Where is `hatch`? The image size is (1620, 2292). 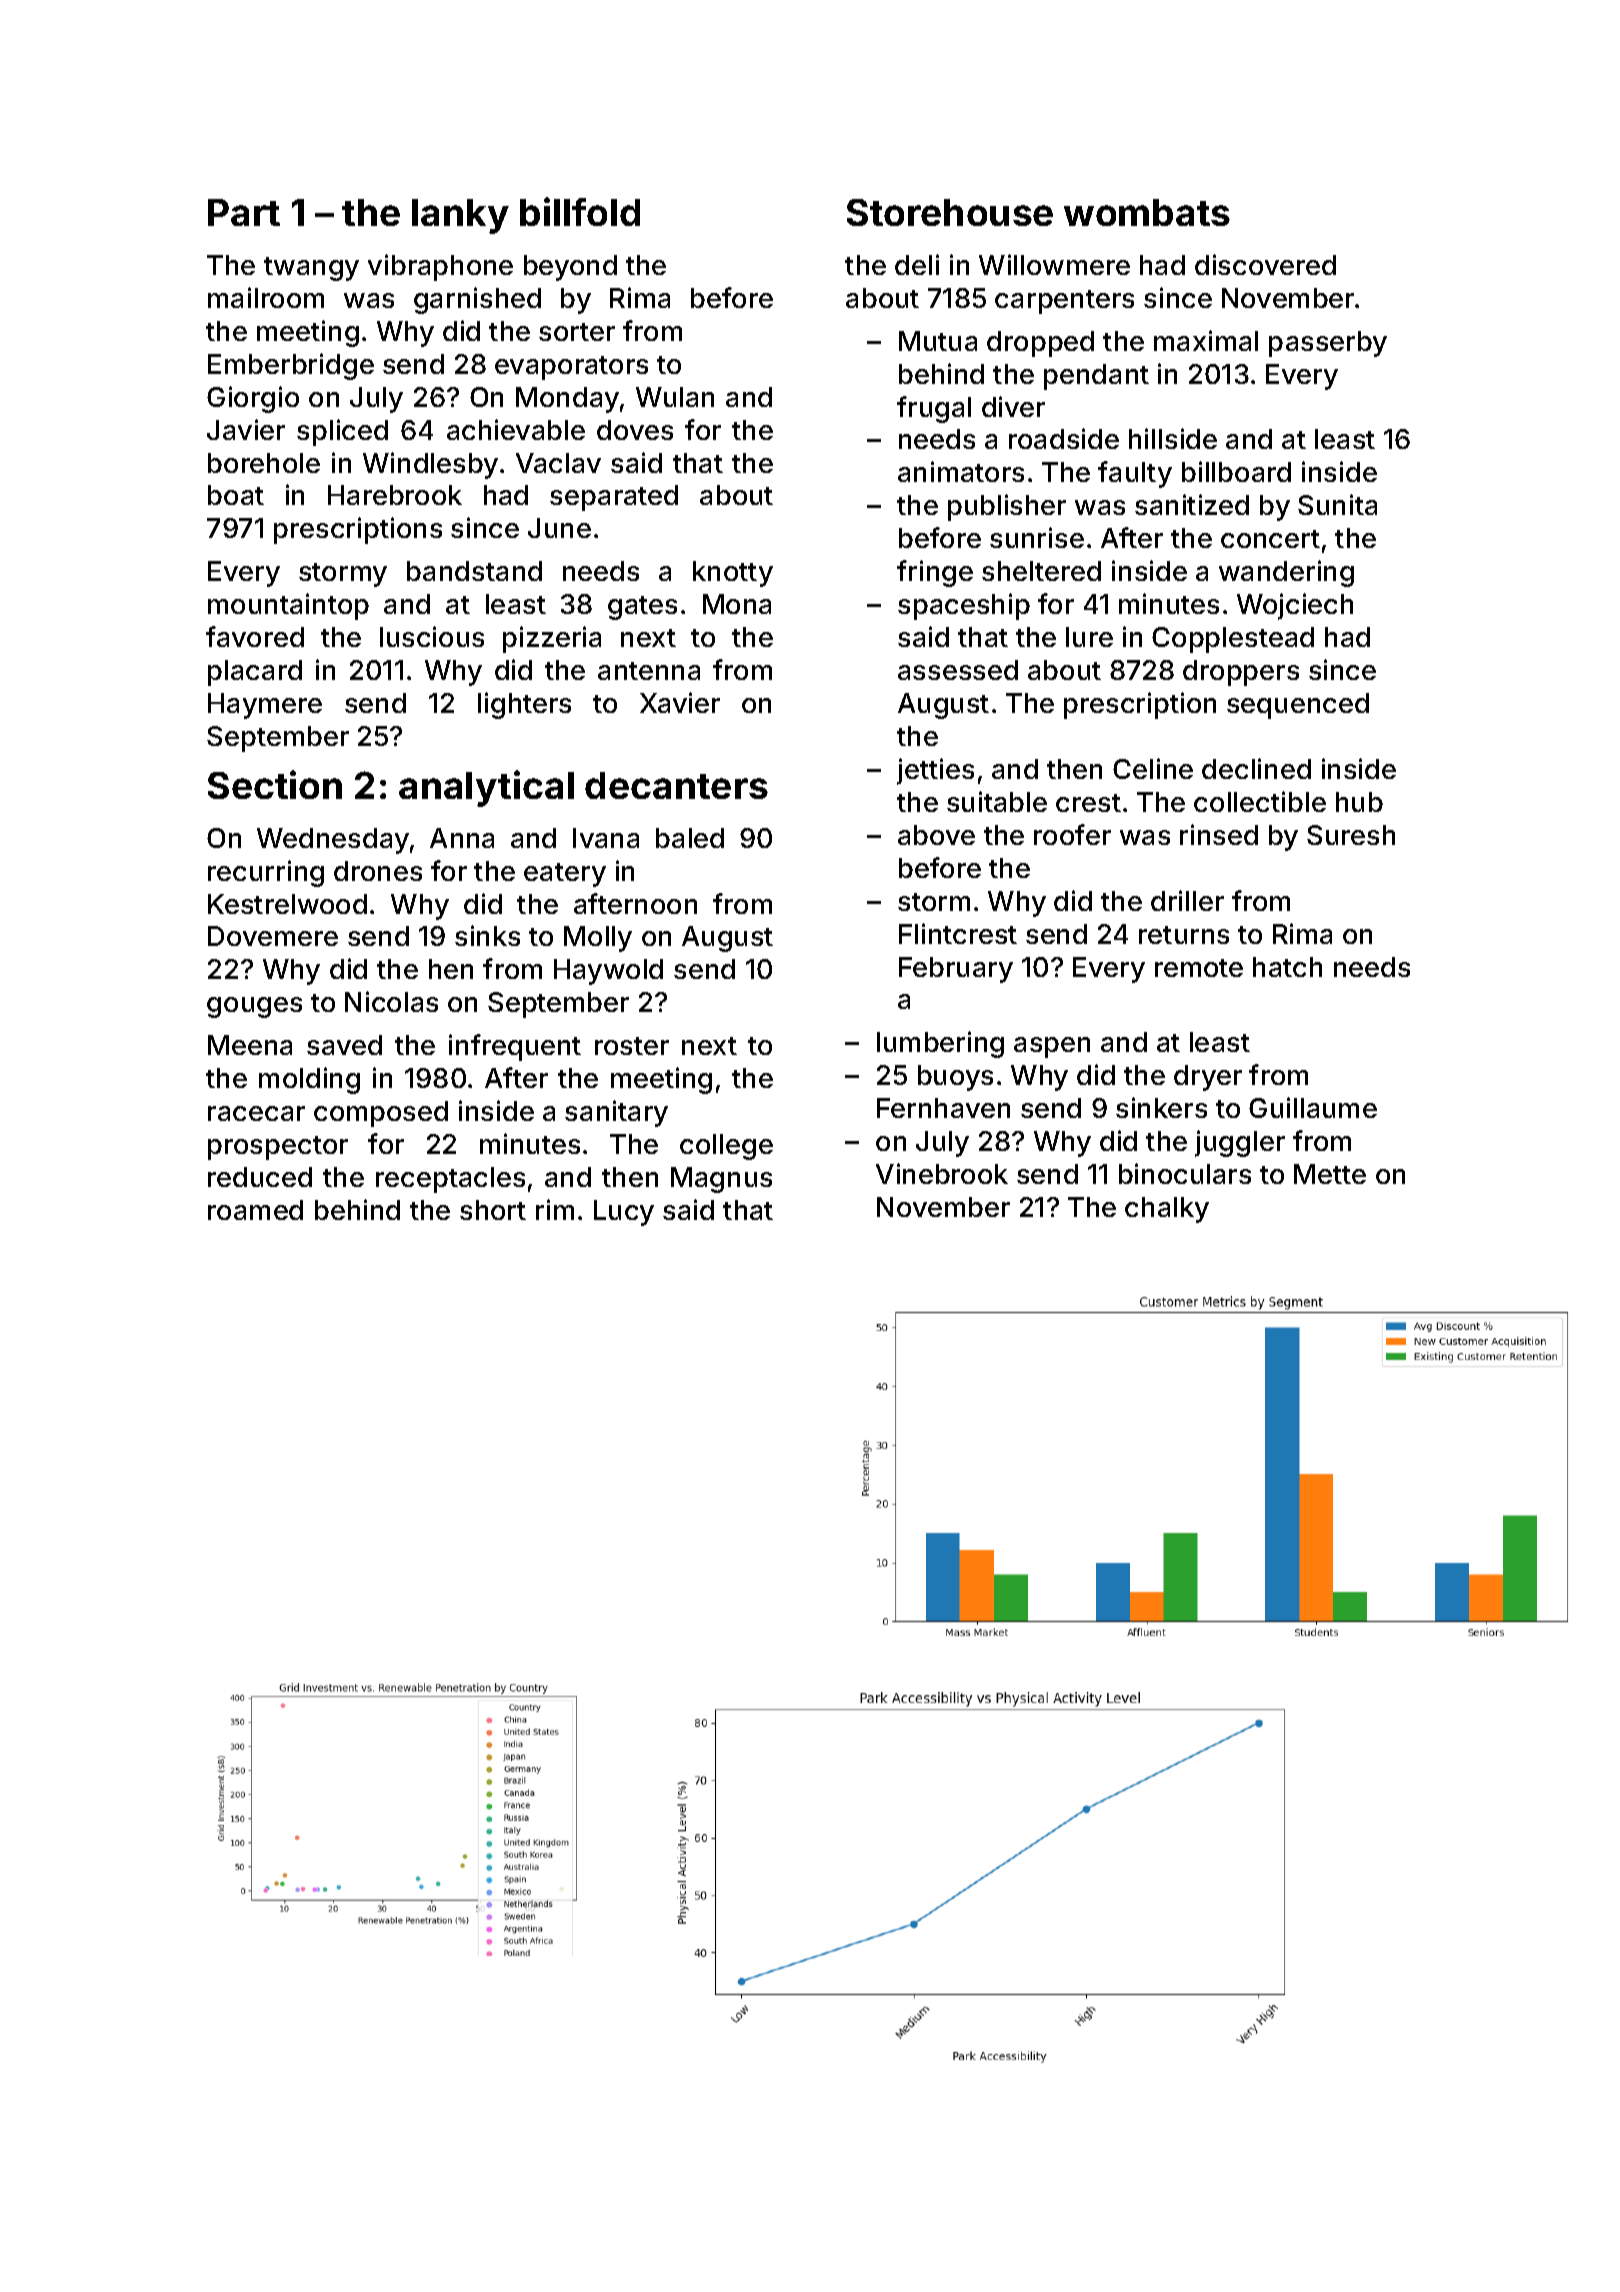 hatch is located at coordinates (1287, 967).
